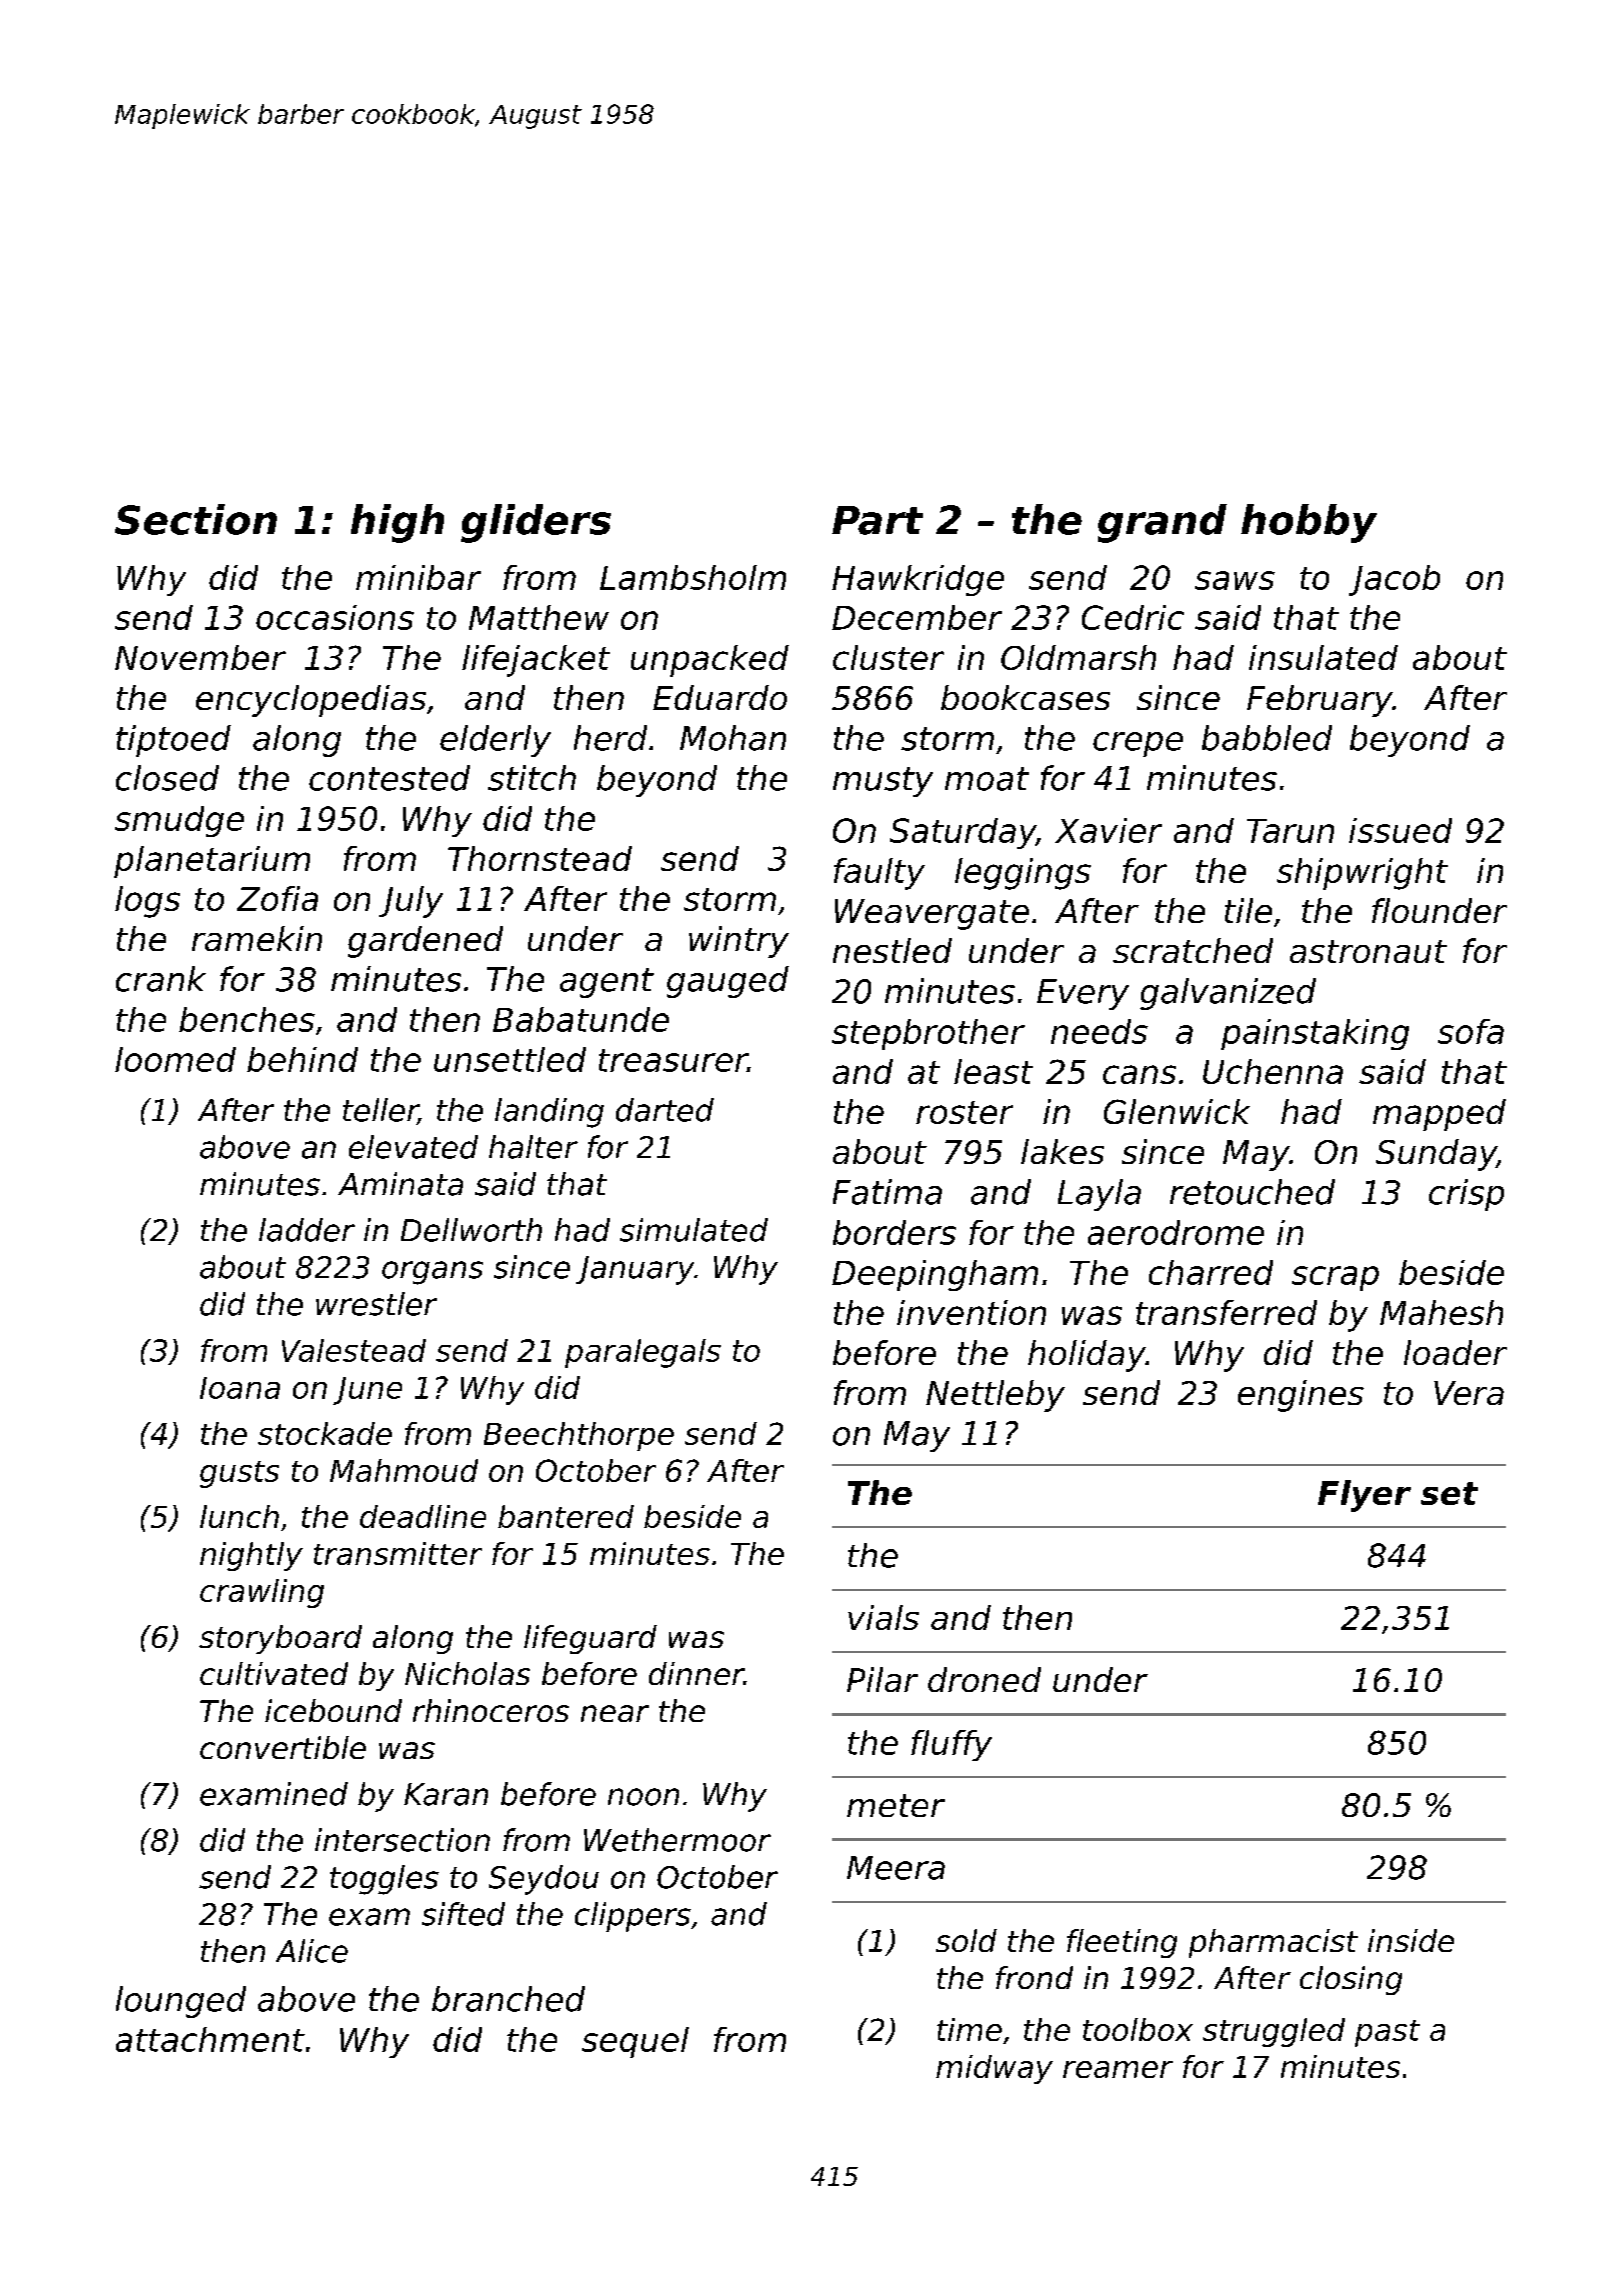 The image size is (1620, 2292). What do you see at coordinates (283, 1747) in the screenshot?
I see `convertible` at bounding box center [283, 1747].
